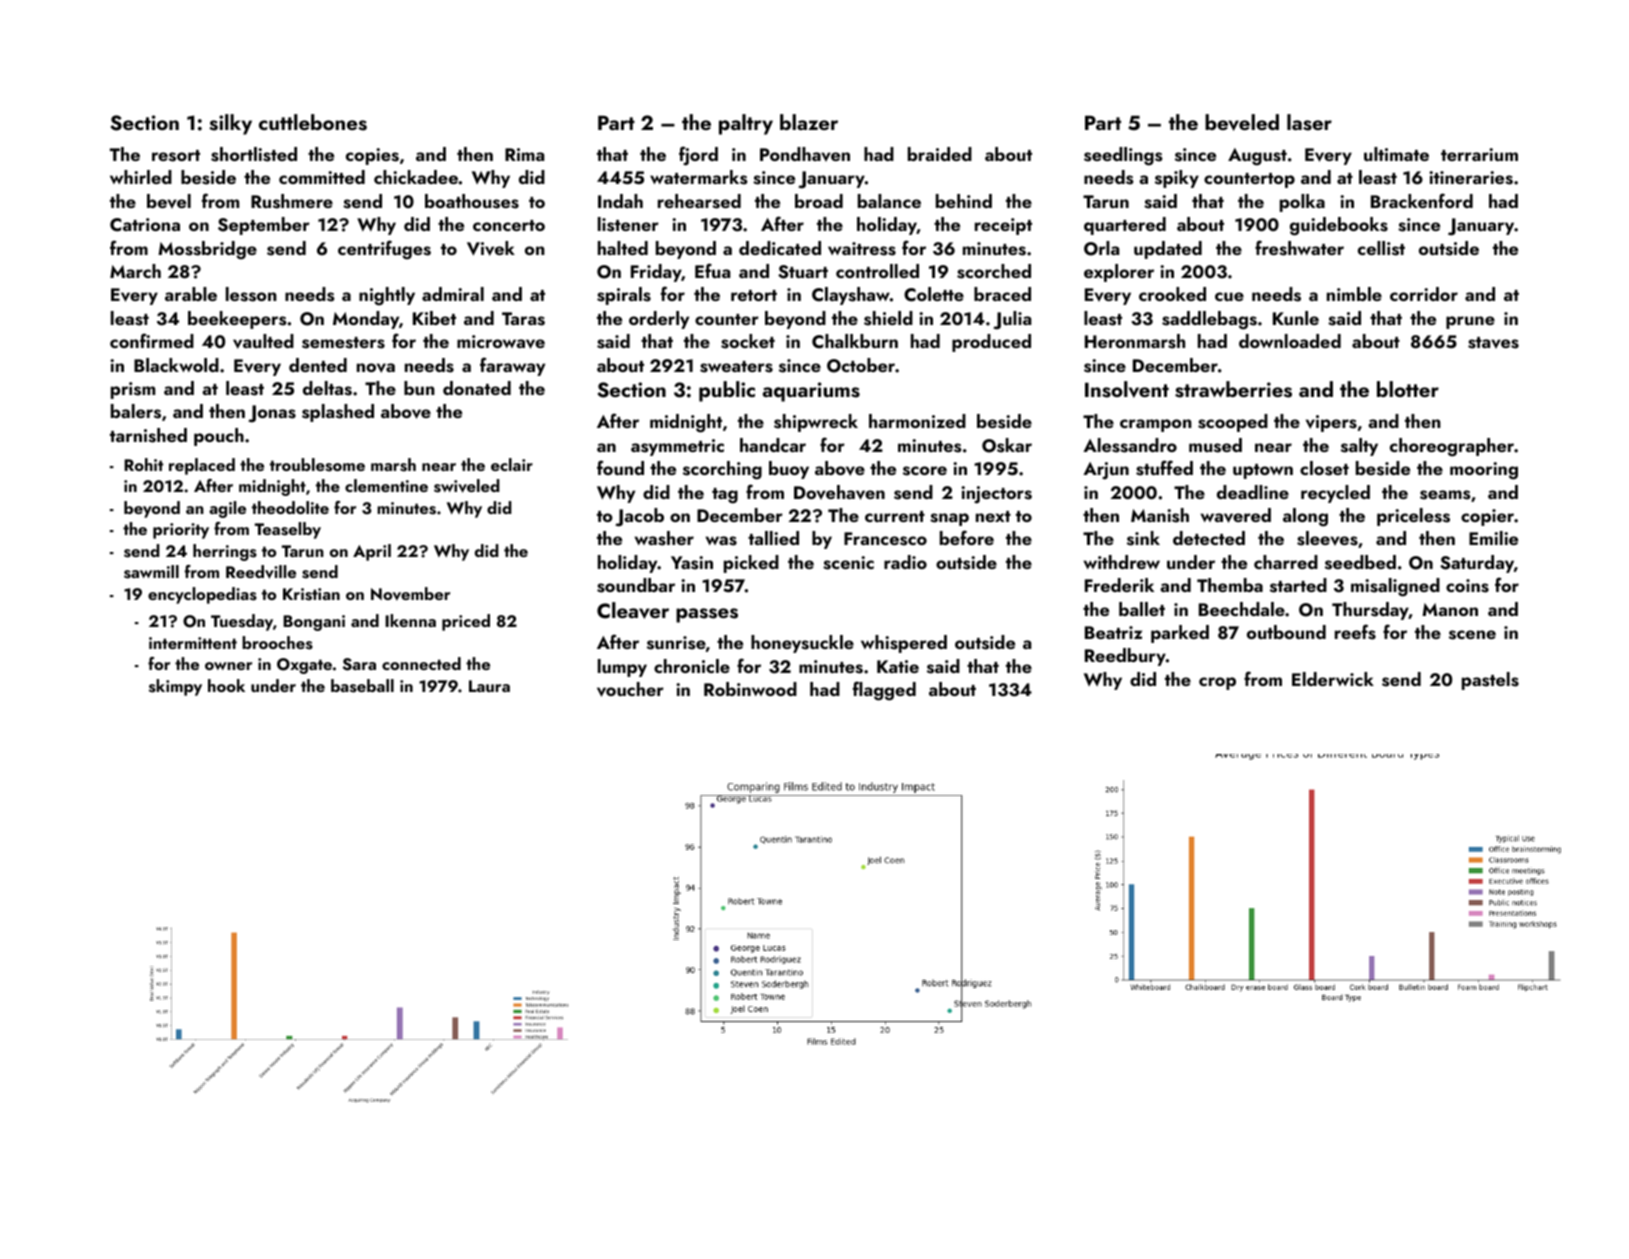  What do you see at coordinates (1452, 447) in the screenshot?
I see `choreographer` at bounding box center [1452, 447].
